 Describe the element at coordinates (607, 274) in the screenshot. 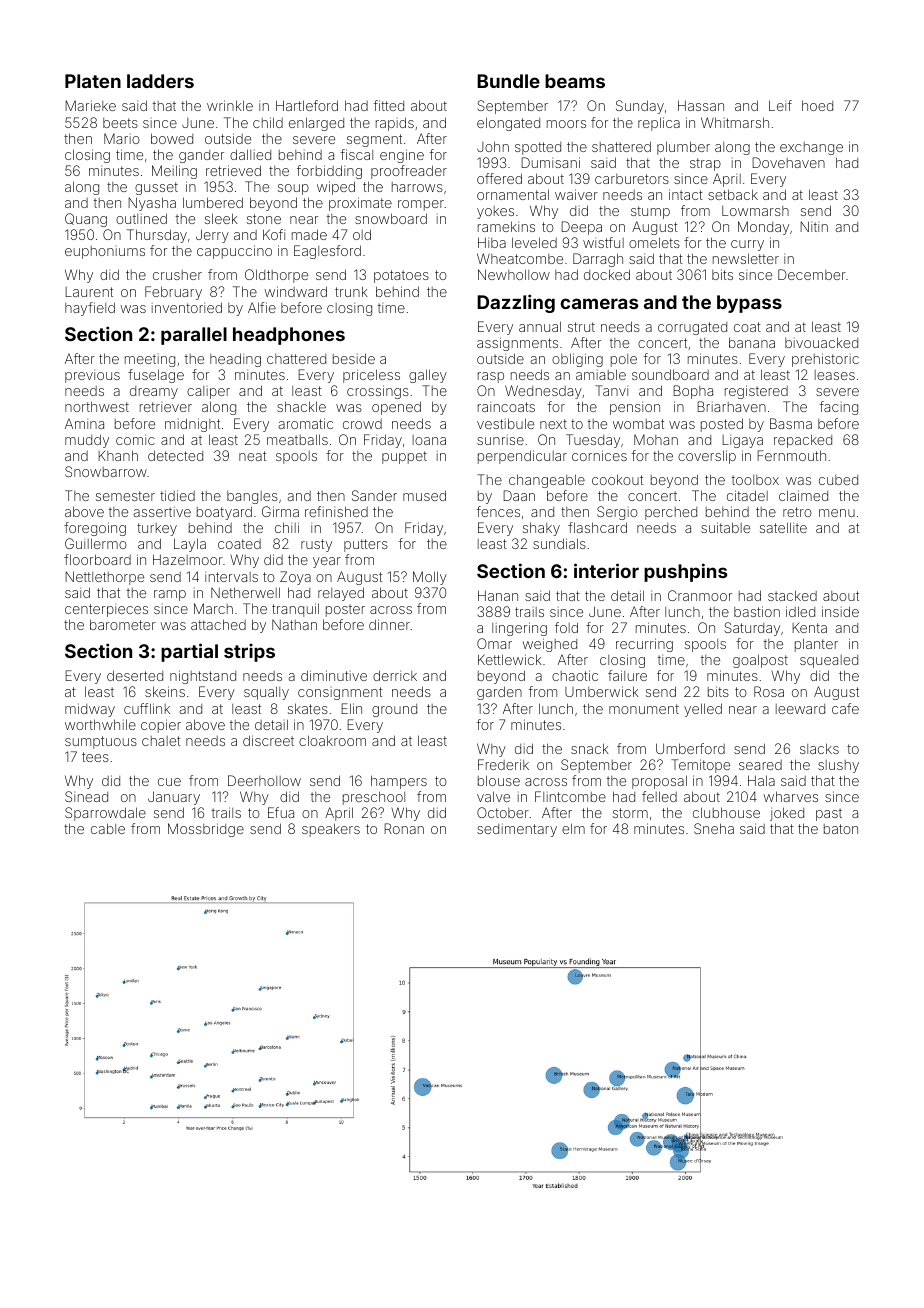

I see `docked` at that location.
